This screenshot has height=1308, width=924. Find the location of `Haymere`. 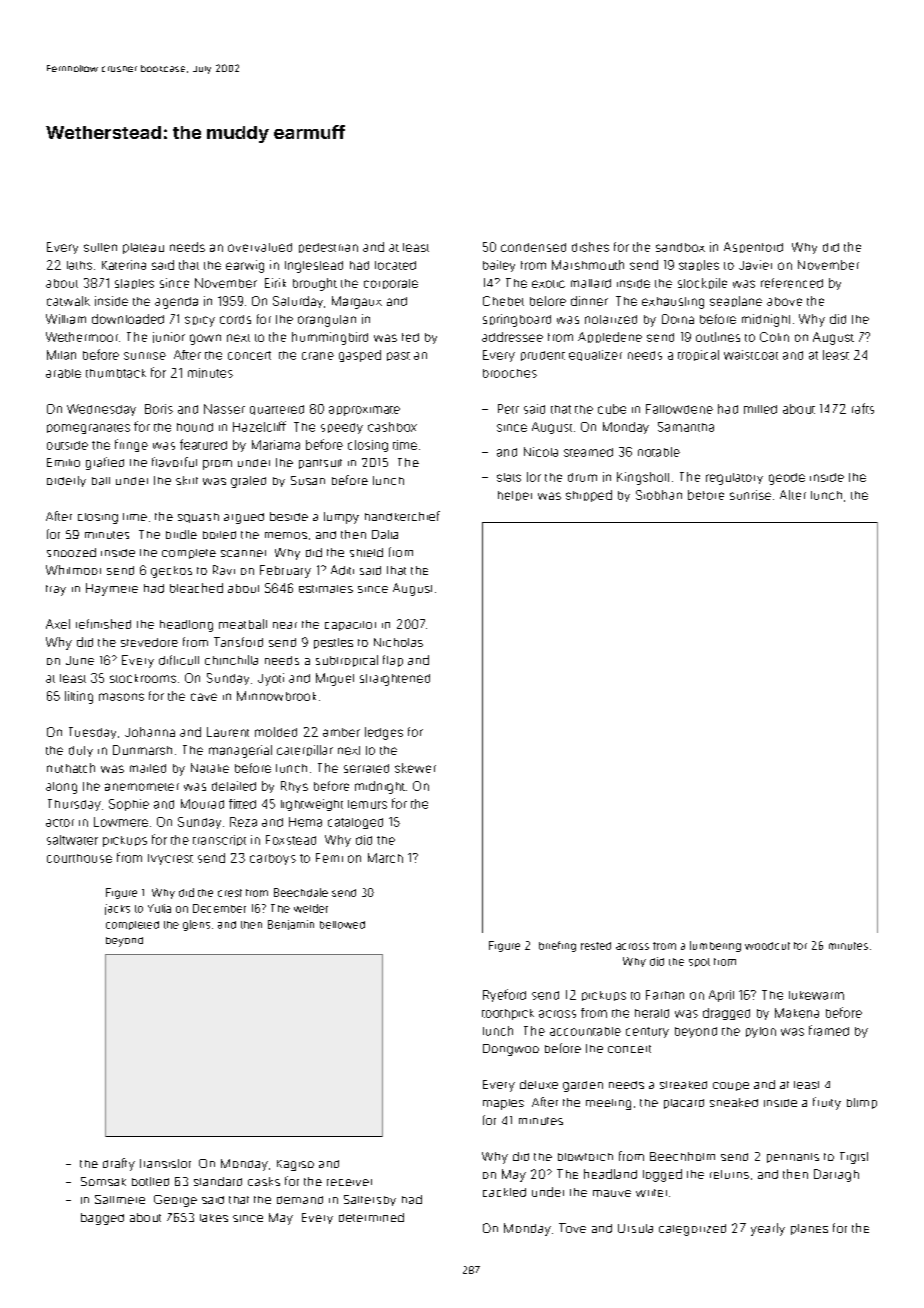

Haymere is located at coordinates (112, 589).
